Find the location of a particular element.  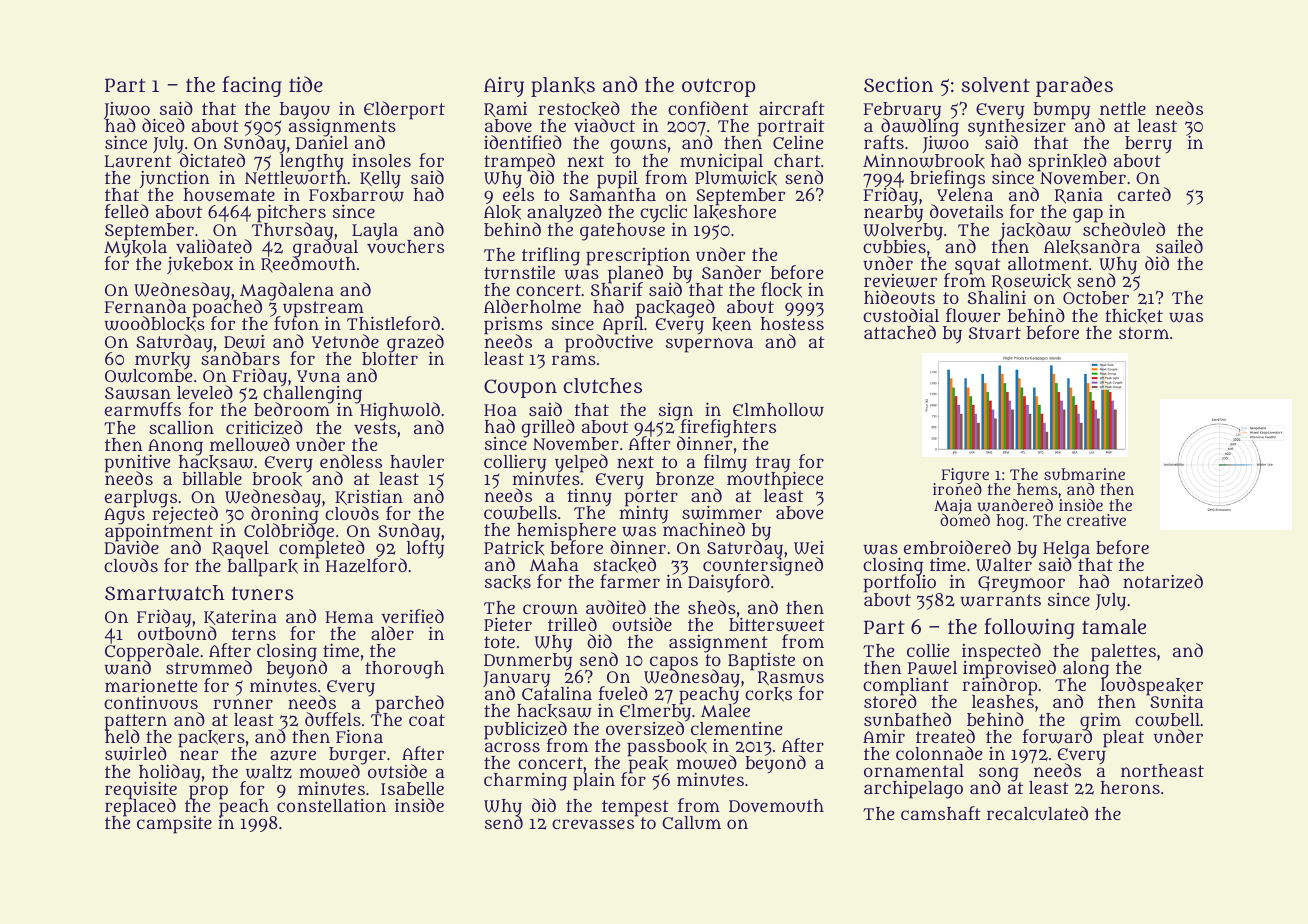

Hoa is located at coordinates (500, 410).
